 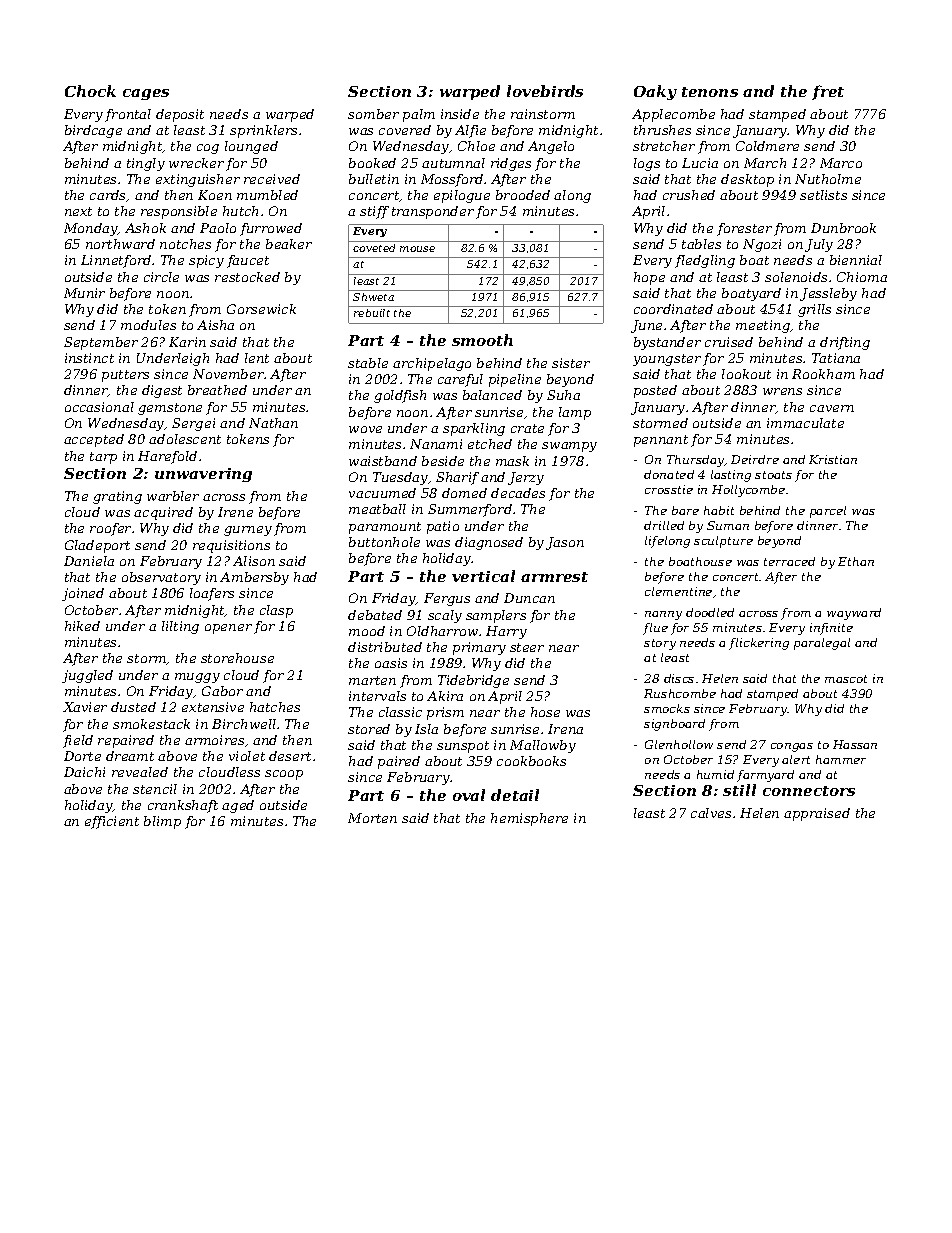 I want to click on nanny, so click(x=663, y=615).
